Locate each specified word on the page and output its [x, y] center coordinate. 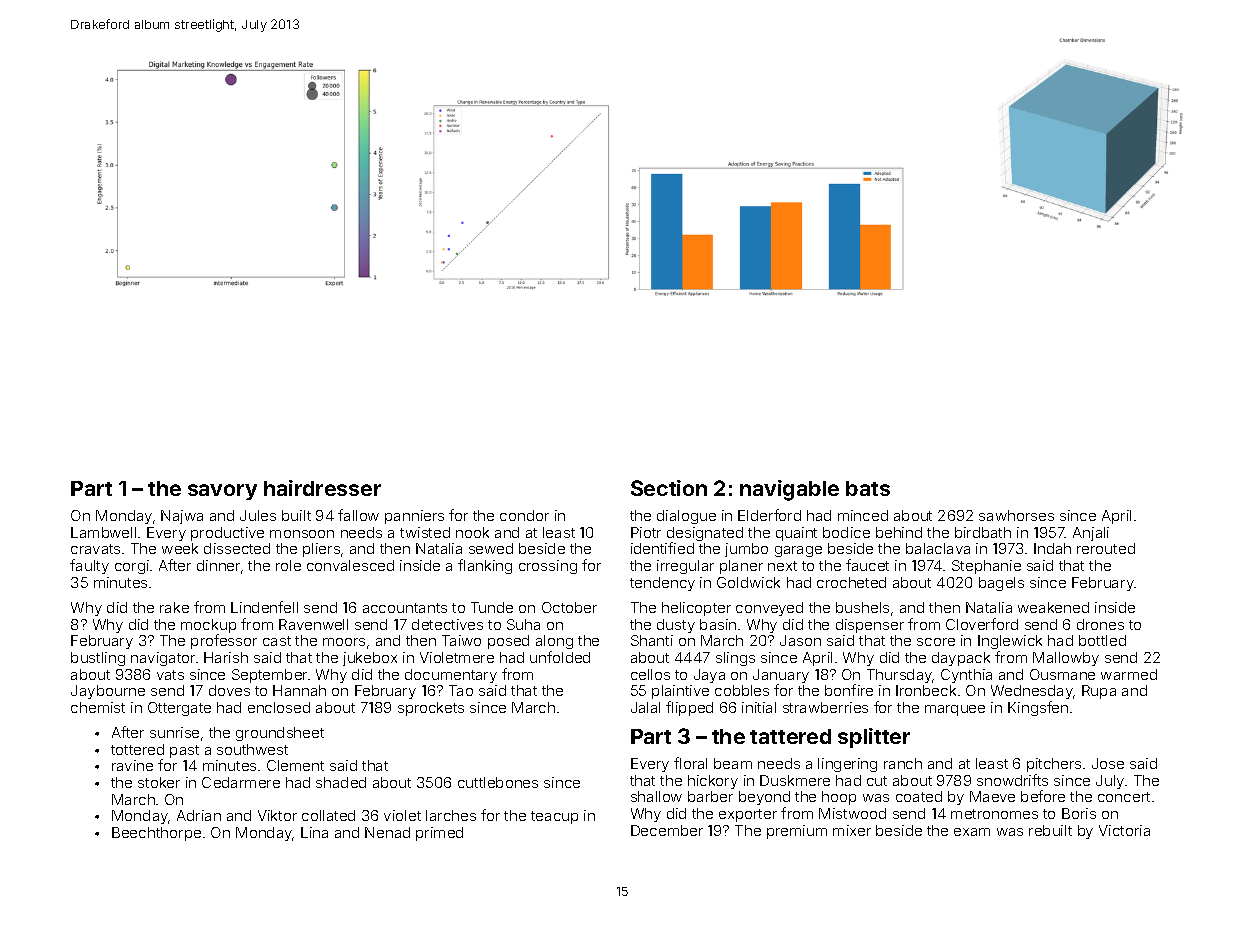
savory [222, 492]
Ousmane [1062, 674]
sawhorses [1016, 515]
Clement [295, 765]
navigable [789, 490]
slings [735, 659]
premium [797, 832]
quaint [796, 534]
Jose [1108, 763]
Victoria [1124, 830]
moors [344, 642]
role [288, 565]
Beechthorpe [156, 834]
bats [868, 488]
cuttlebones [498, 782]
